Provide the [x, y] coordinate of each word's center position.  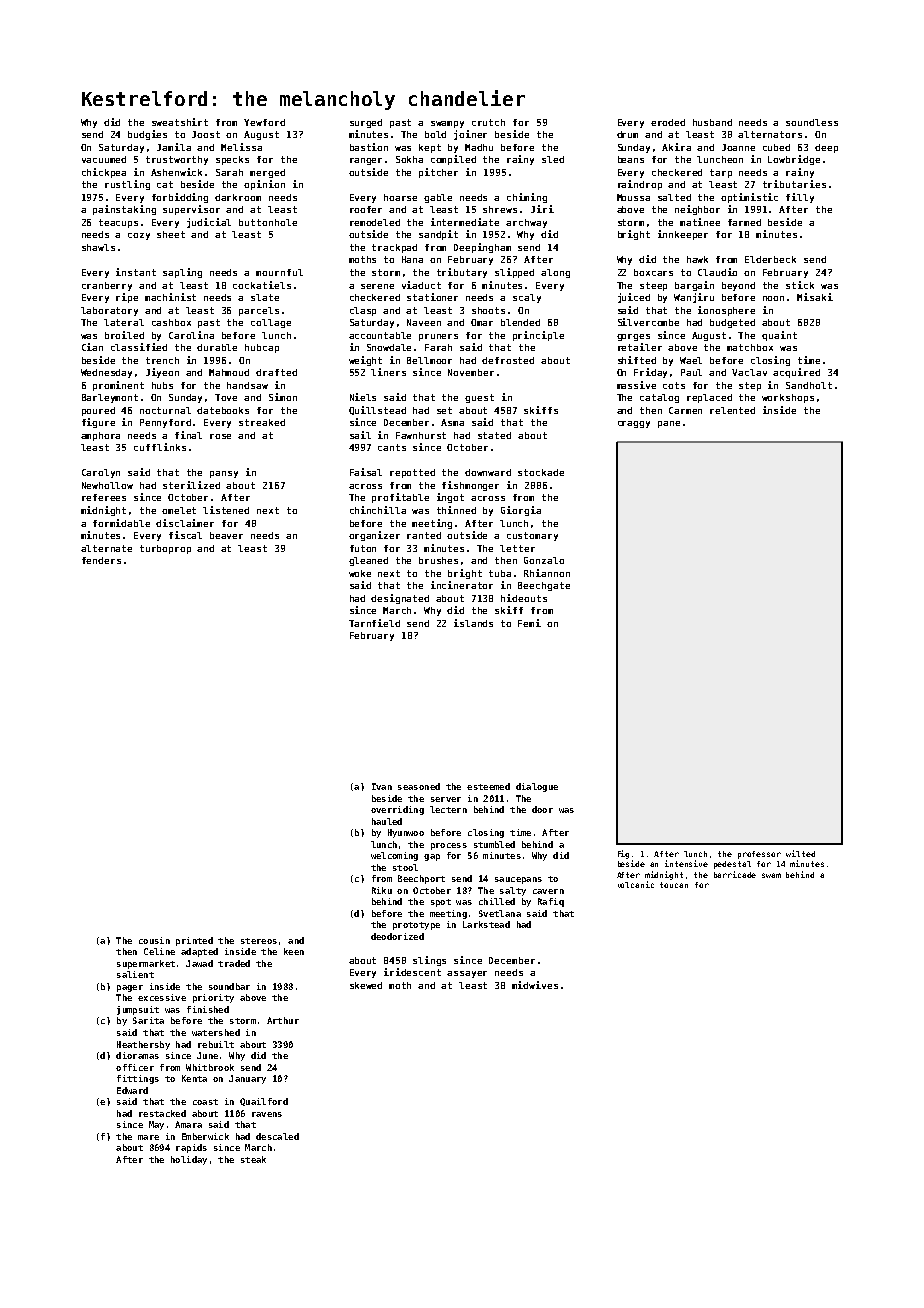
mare [148, 1137]
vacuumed [104, 159]
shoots [488, 310]
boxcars [653, 272]
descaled [277, 1136]
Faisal [366, 472]
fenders [101, 560]
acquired [796, 373]
